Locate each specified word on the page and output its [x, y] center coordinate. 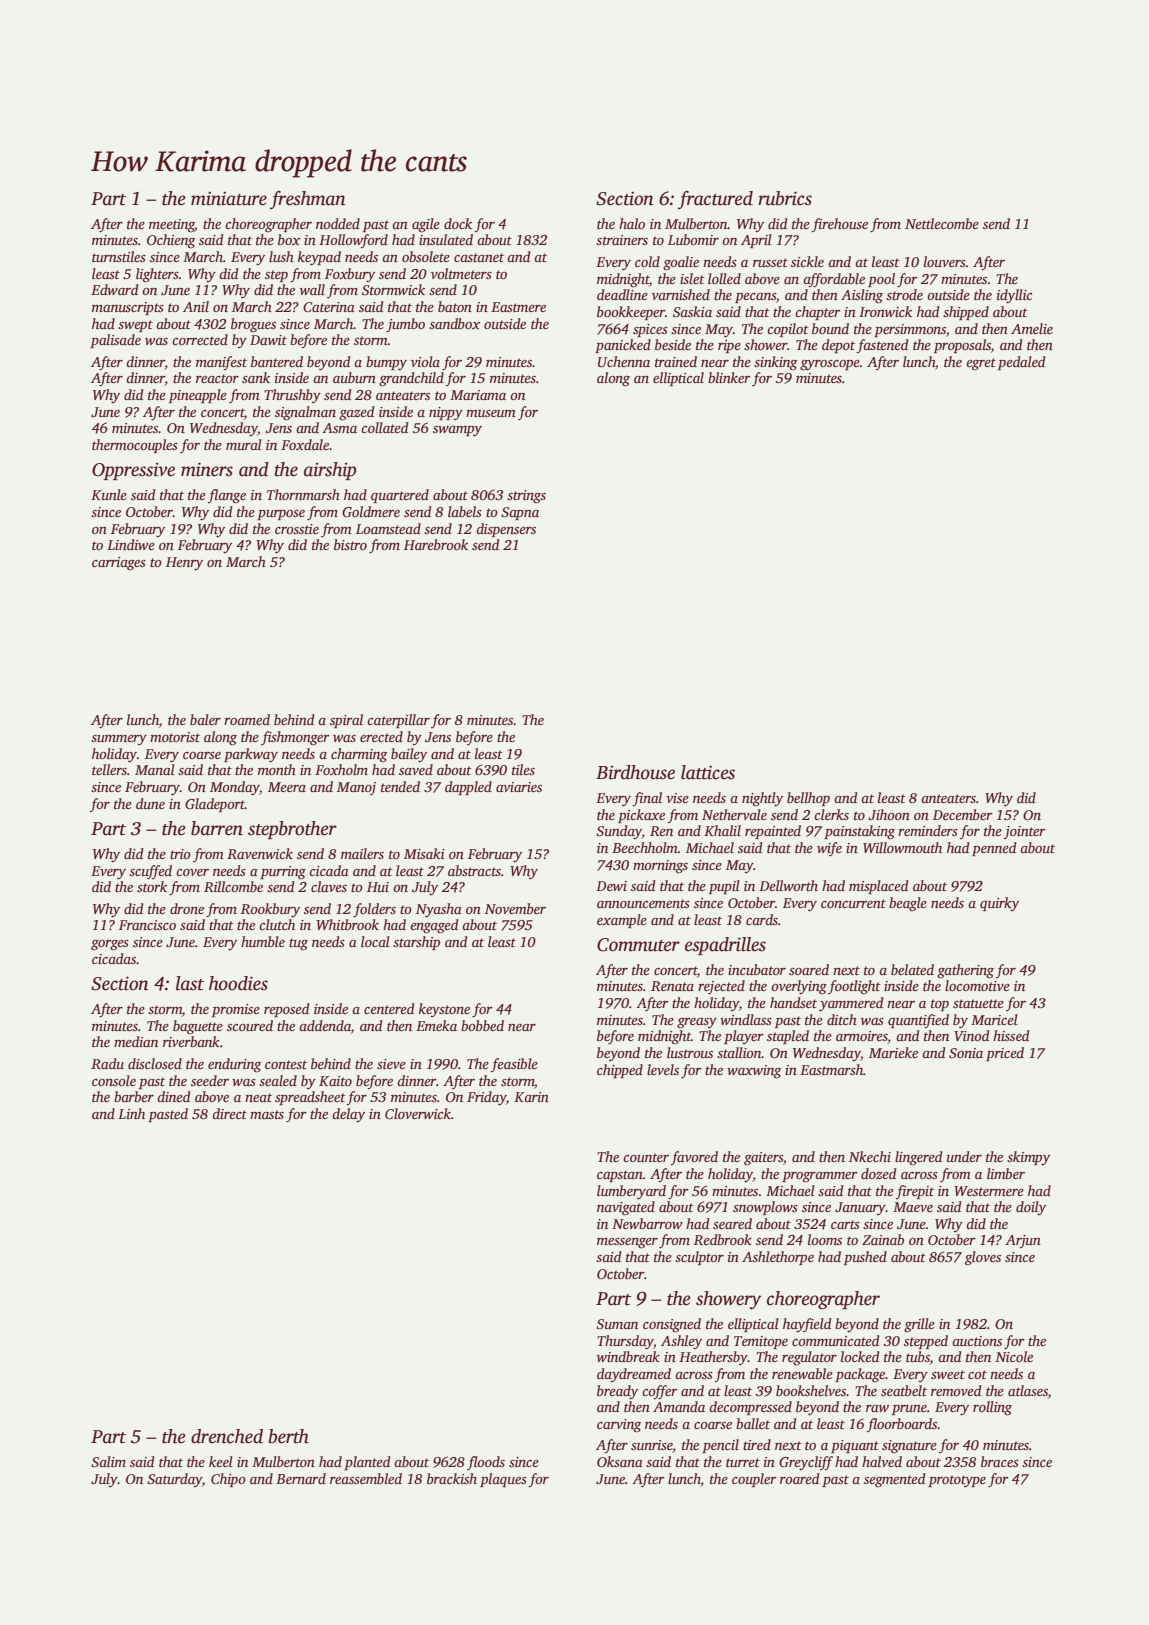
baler [205, 719]
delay [348, 1115]
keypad [319, 258]
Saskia [692, 311]
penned [994, 849]
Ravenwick [260, 853]
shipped [966, 313]
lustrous [690, 1052]
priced [1005, 1054]
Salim [108, 1461]
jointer [1025, 832]
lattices [708, 772]
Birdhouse [635, 772]
